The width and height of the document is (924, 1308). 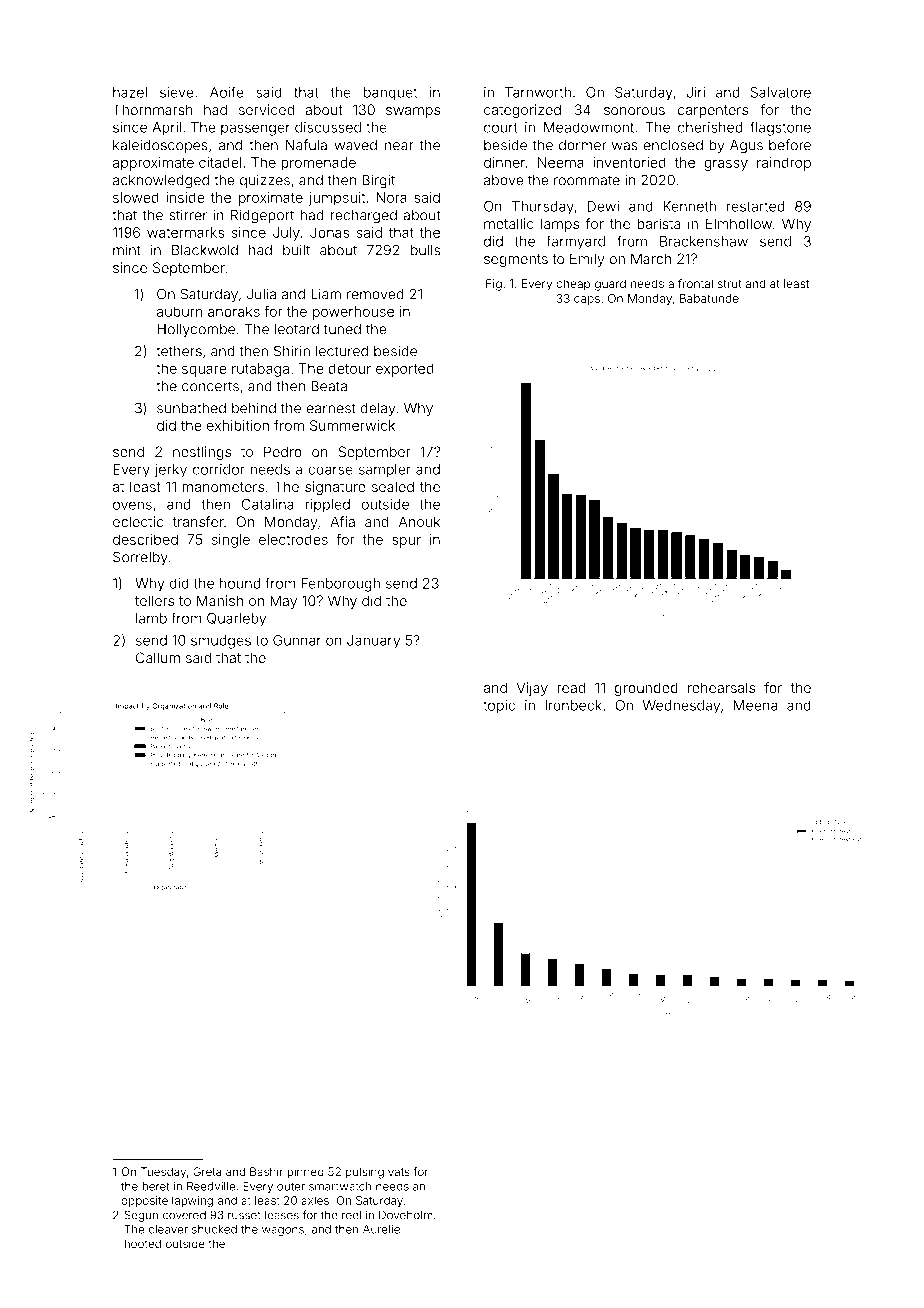 I want to click on watermarks, so click(x=185, y=232).
